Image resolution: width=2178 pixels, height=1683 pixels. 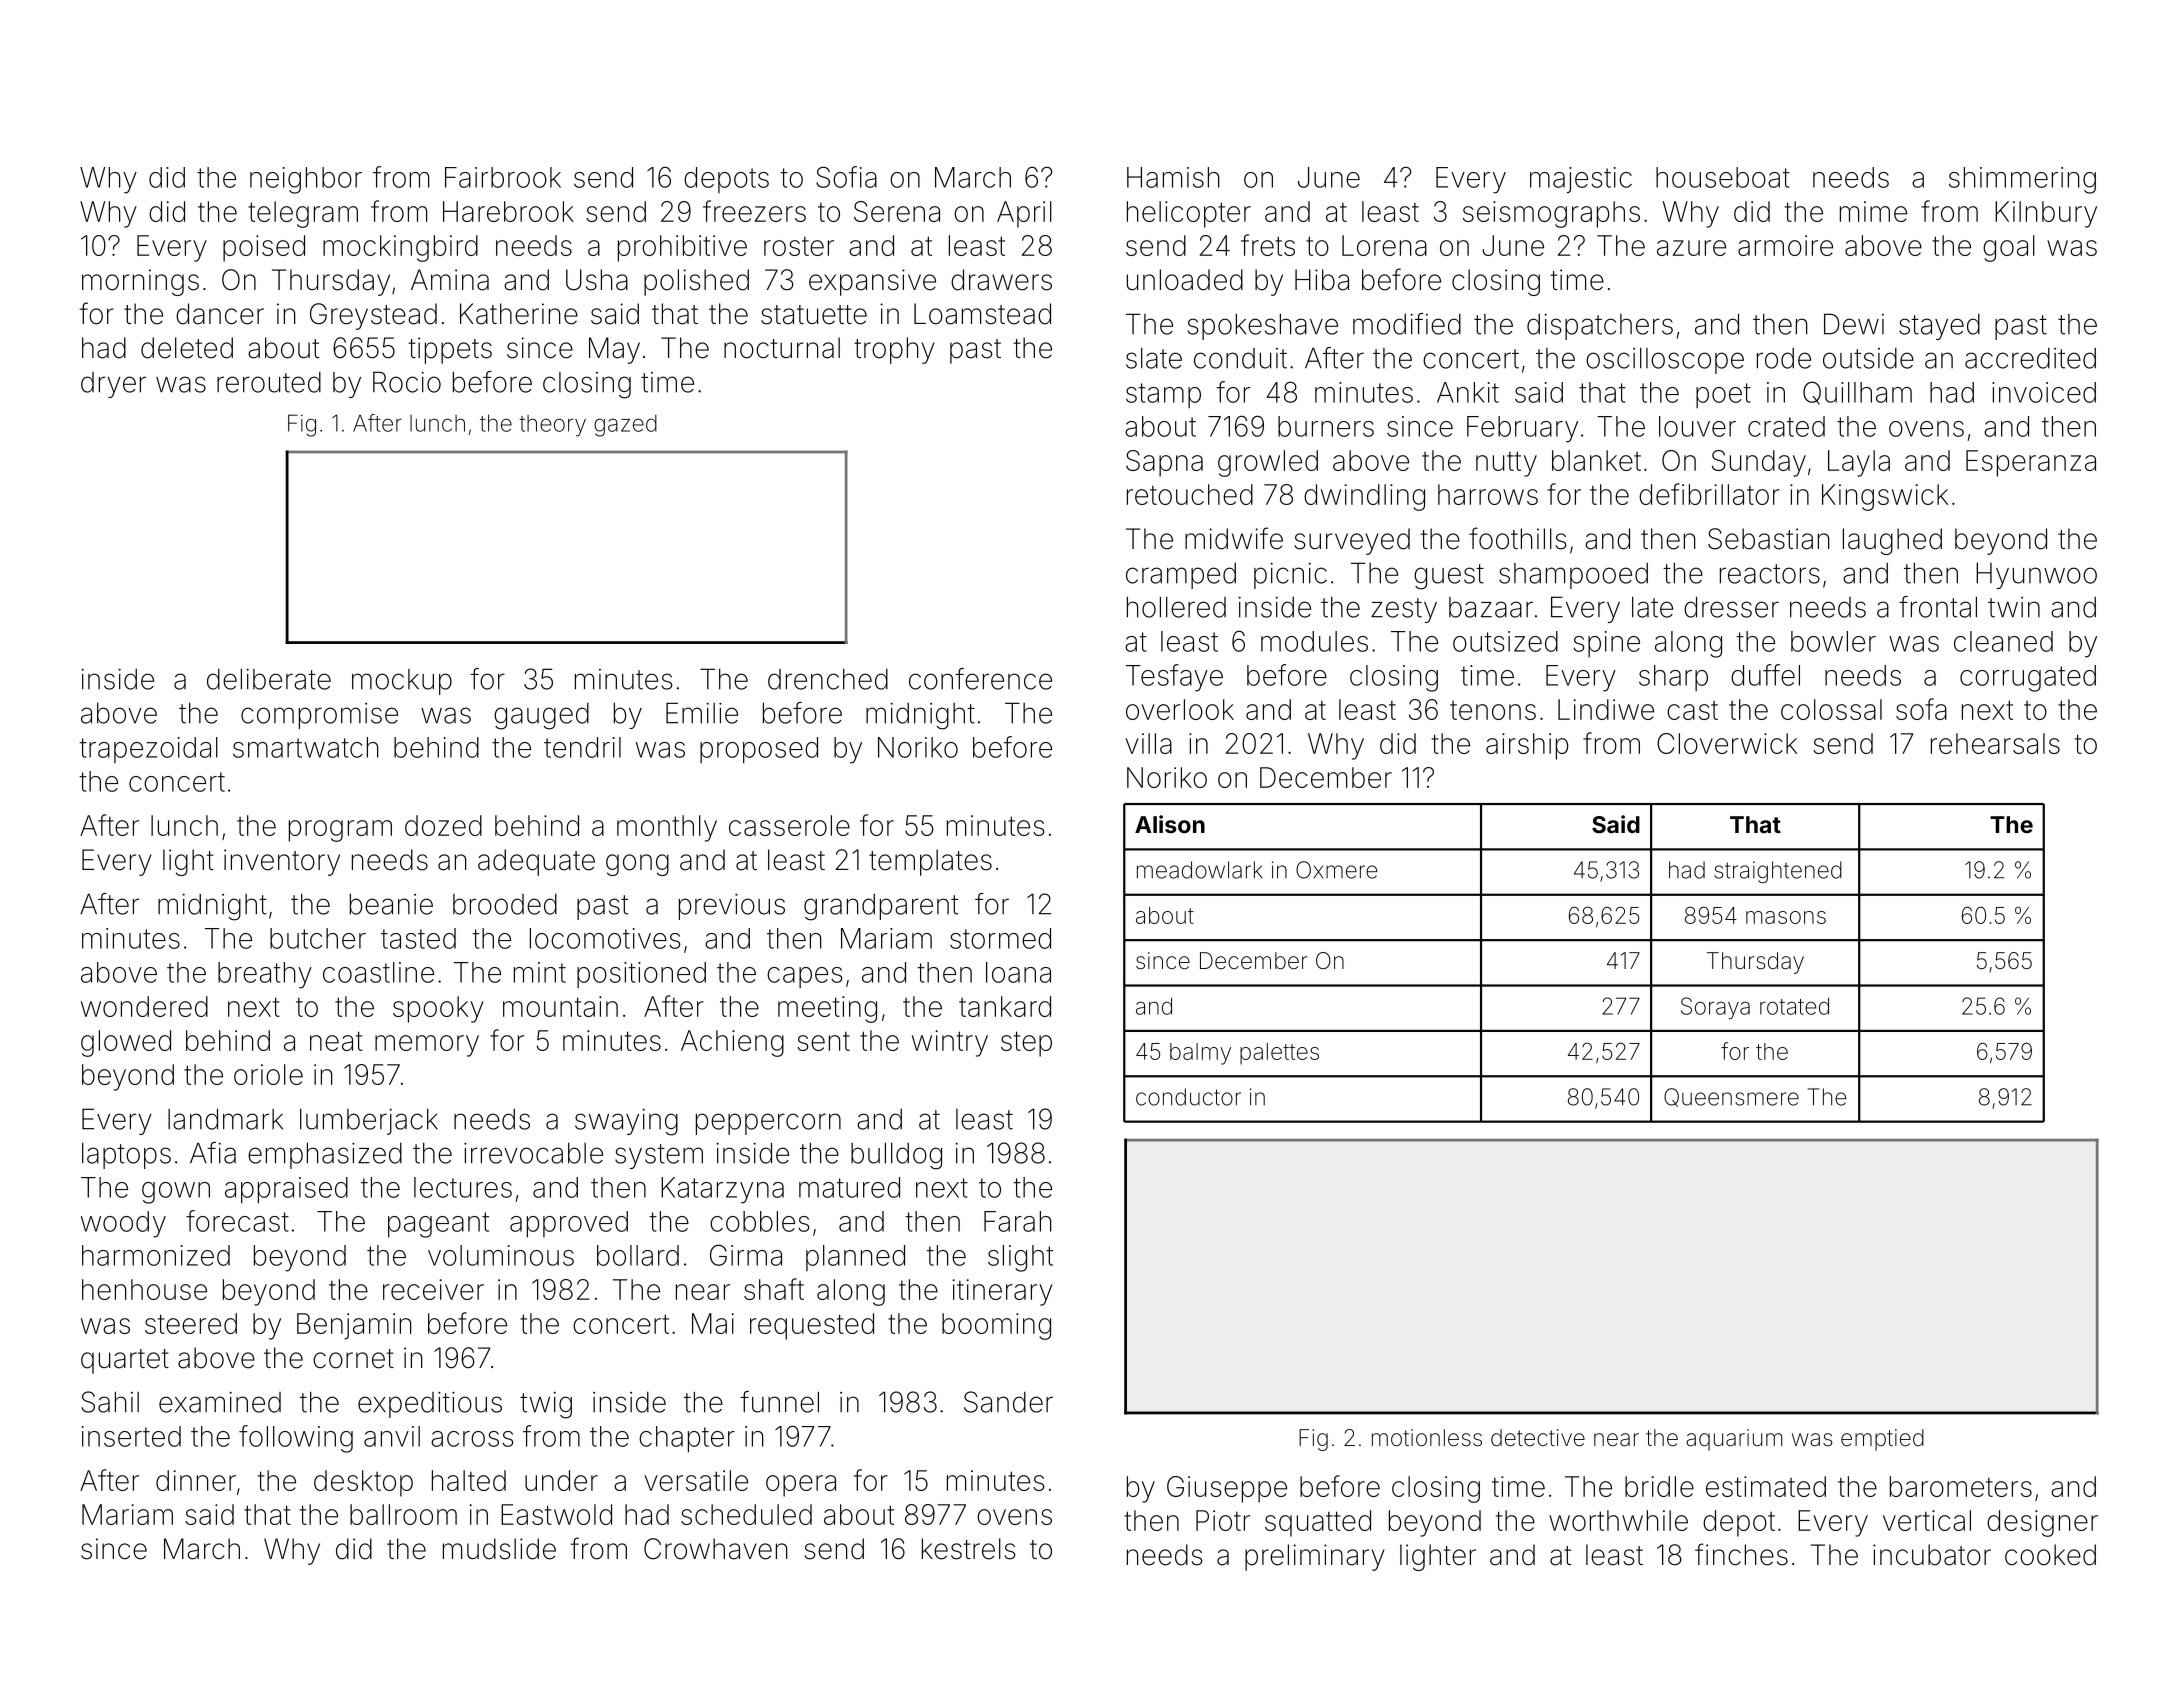 What do you see at coordinates (980, 679) in the page?
I see `conference` at bounding box center [980, 679].
